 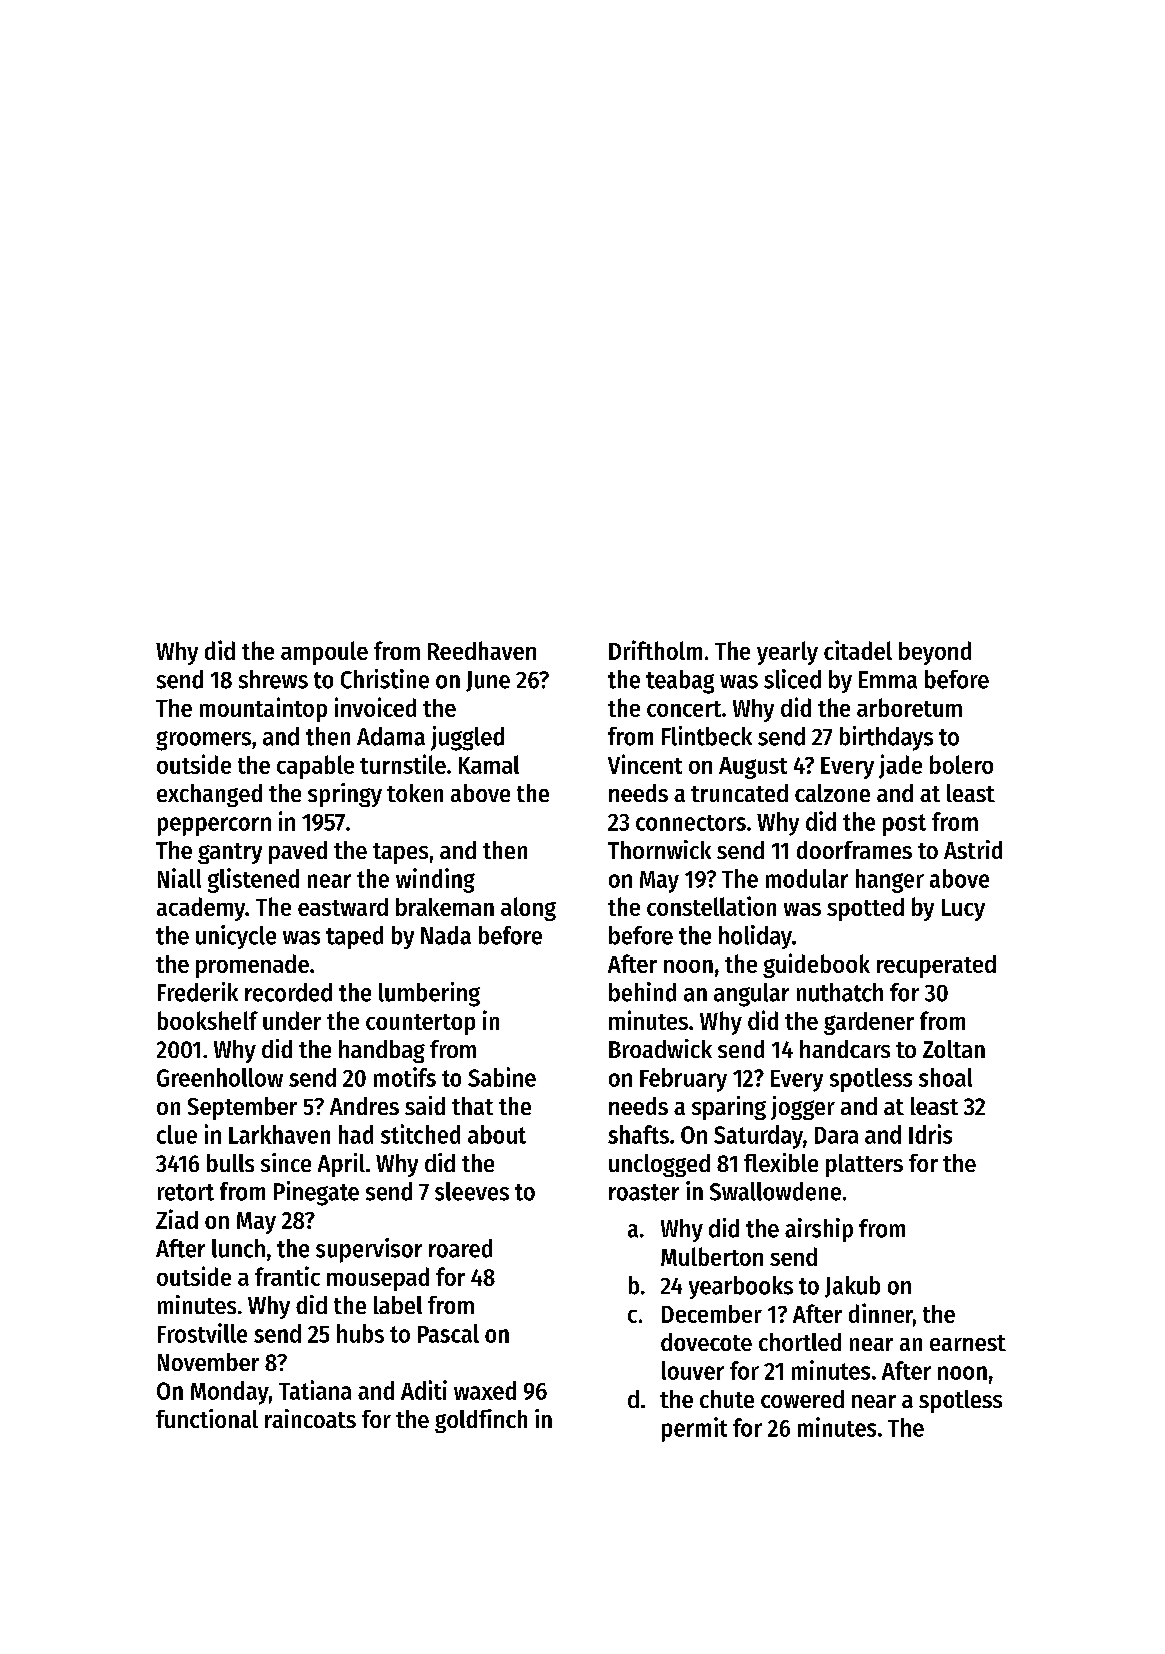 What do you see at coordinates (852, 1287) in the screenshot?
I see `Jakub` at bounding box center [852, 1287].
